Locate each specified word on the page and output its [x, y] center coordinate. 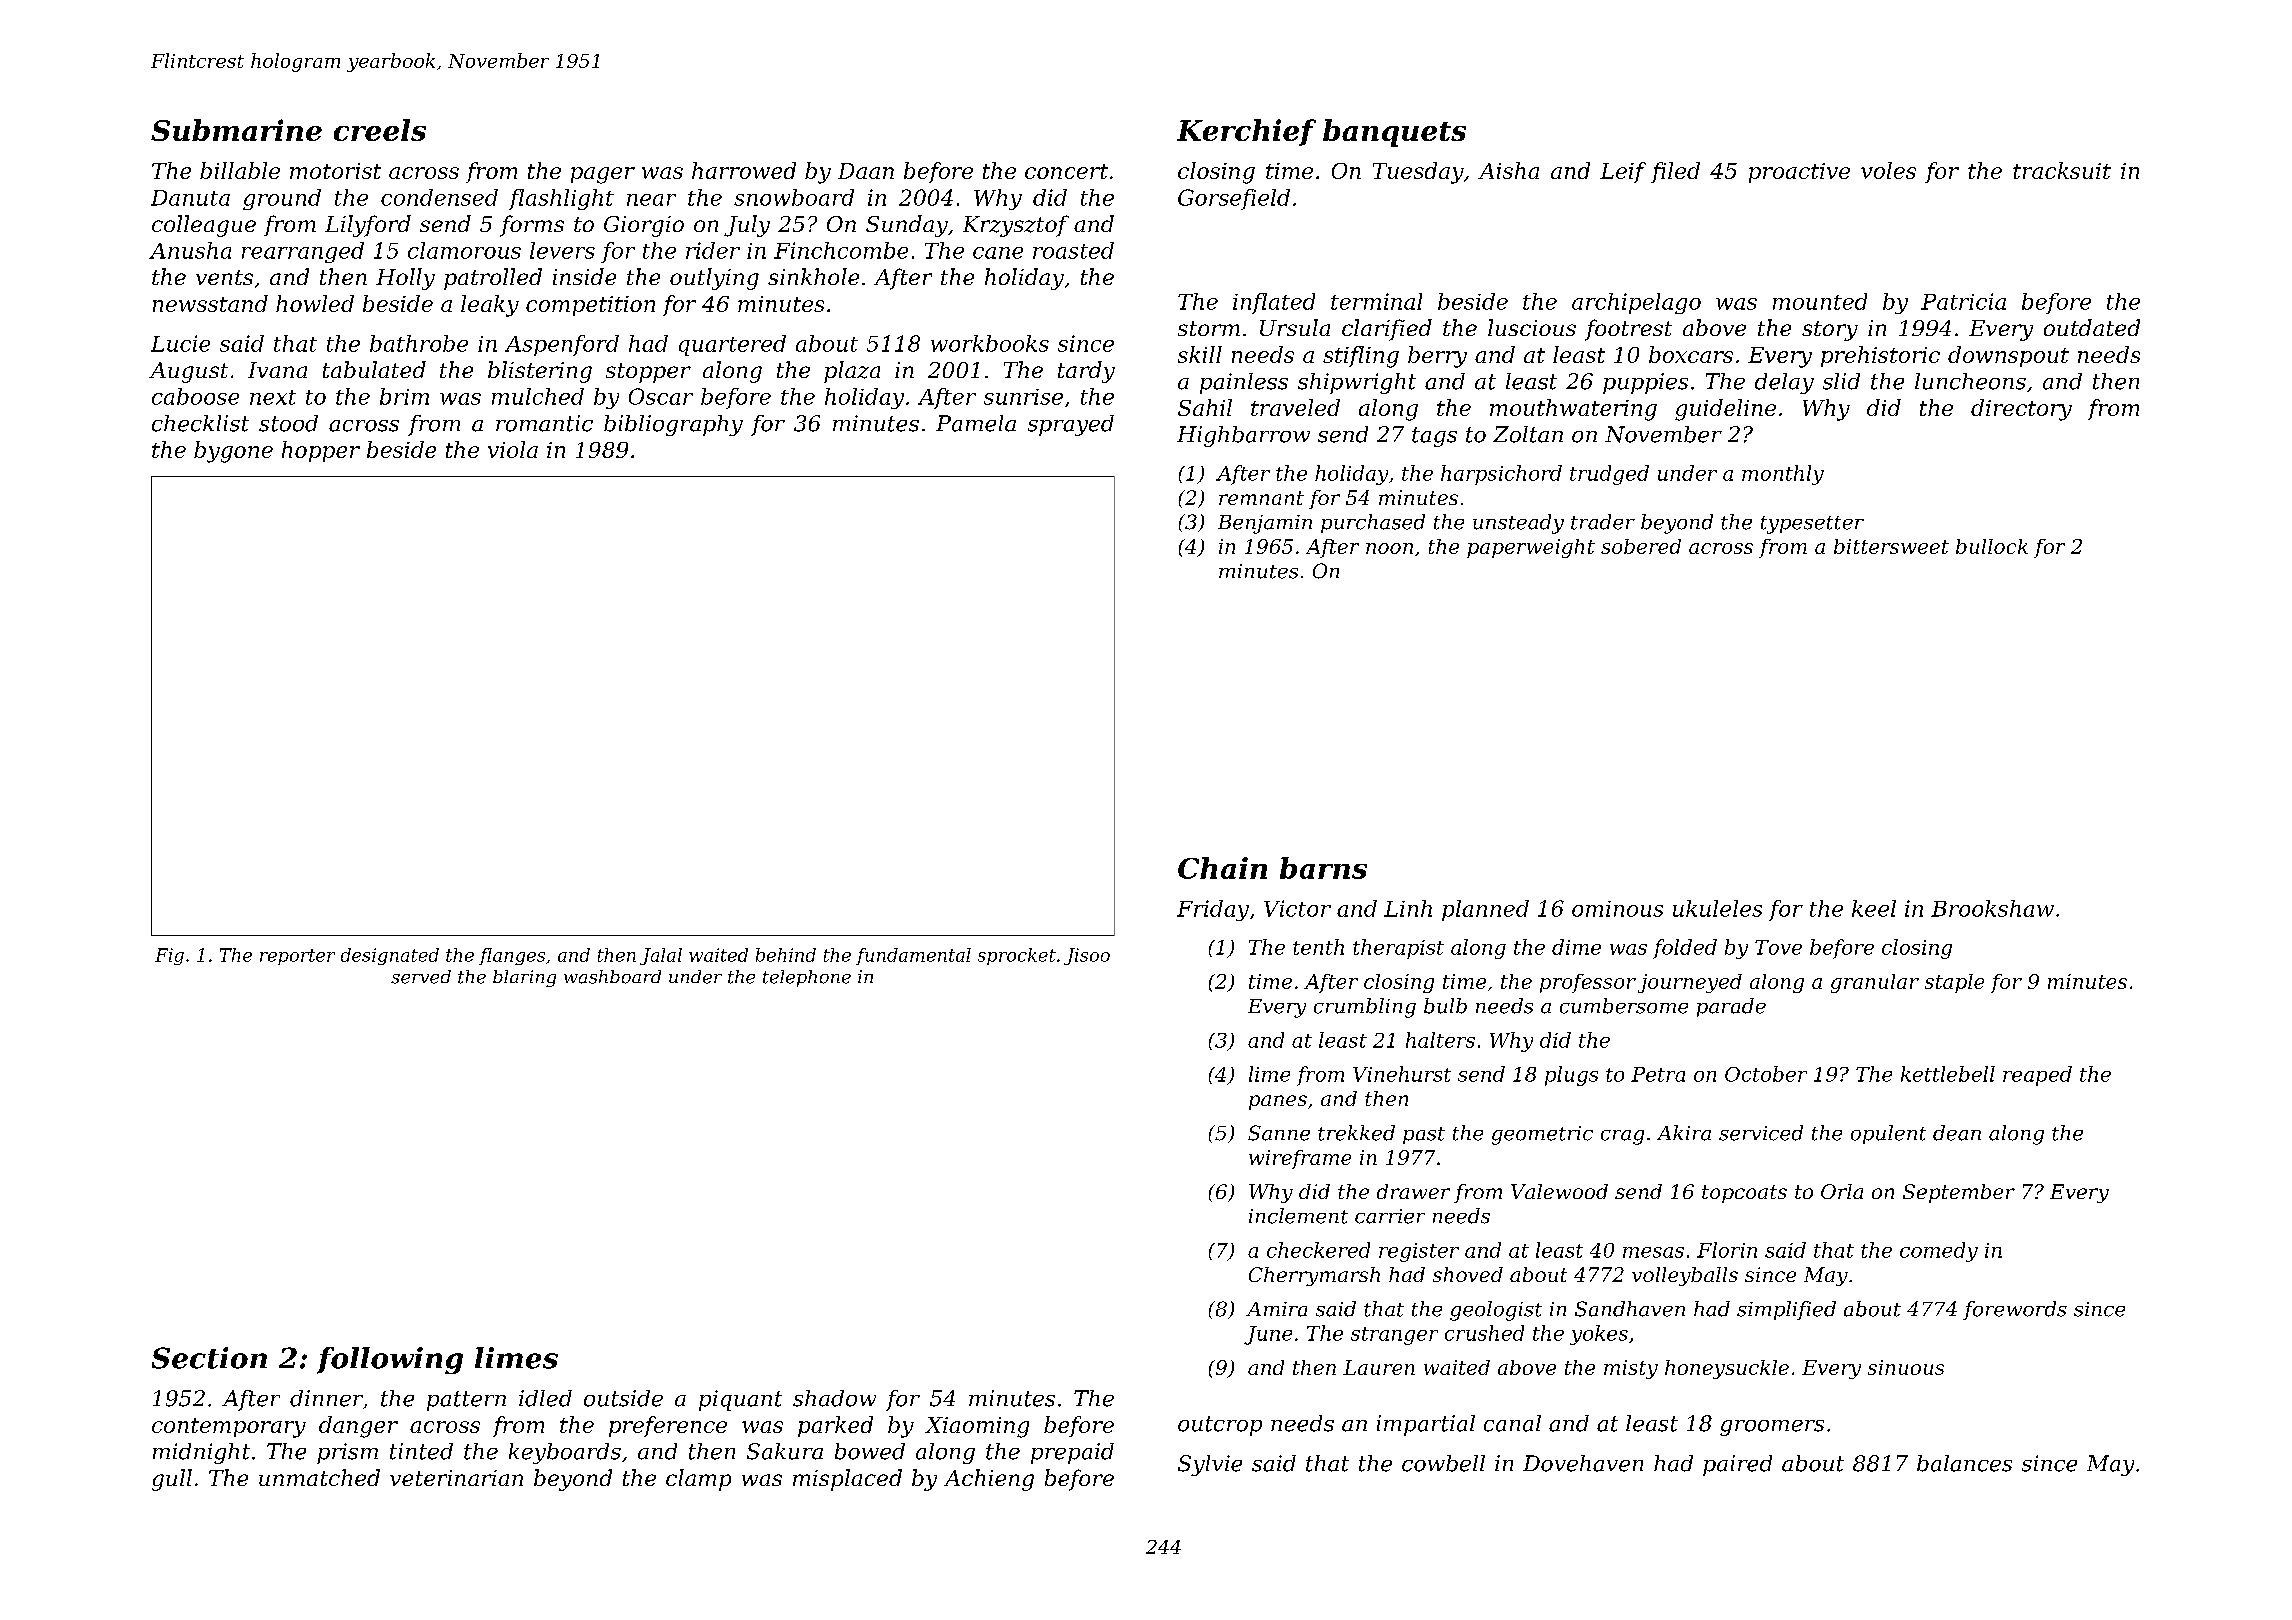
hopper [321, 451]
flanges [512, 956]
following [390, 1360]
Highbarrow [1243, 436]
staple [1954, 983]
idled [545, 1398]
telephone [807, 978]
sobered [1641, 546]
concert [1066, 171]
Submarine [236, 130]
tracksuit [2062, 170]
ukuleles [1717, 908]
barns [1323, 868]
